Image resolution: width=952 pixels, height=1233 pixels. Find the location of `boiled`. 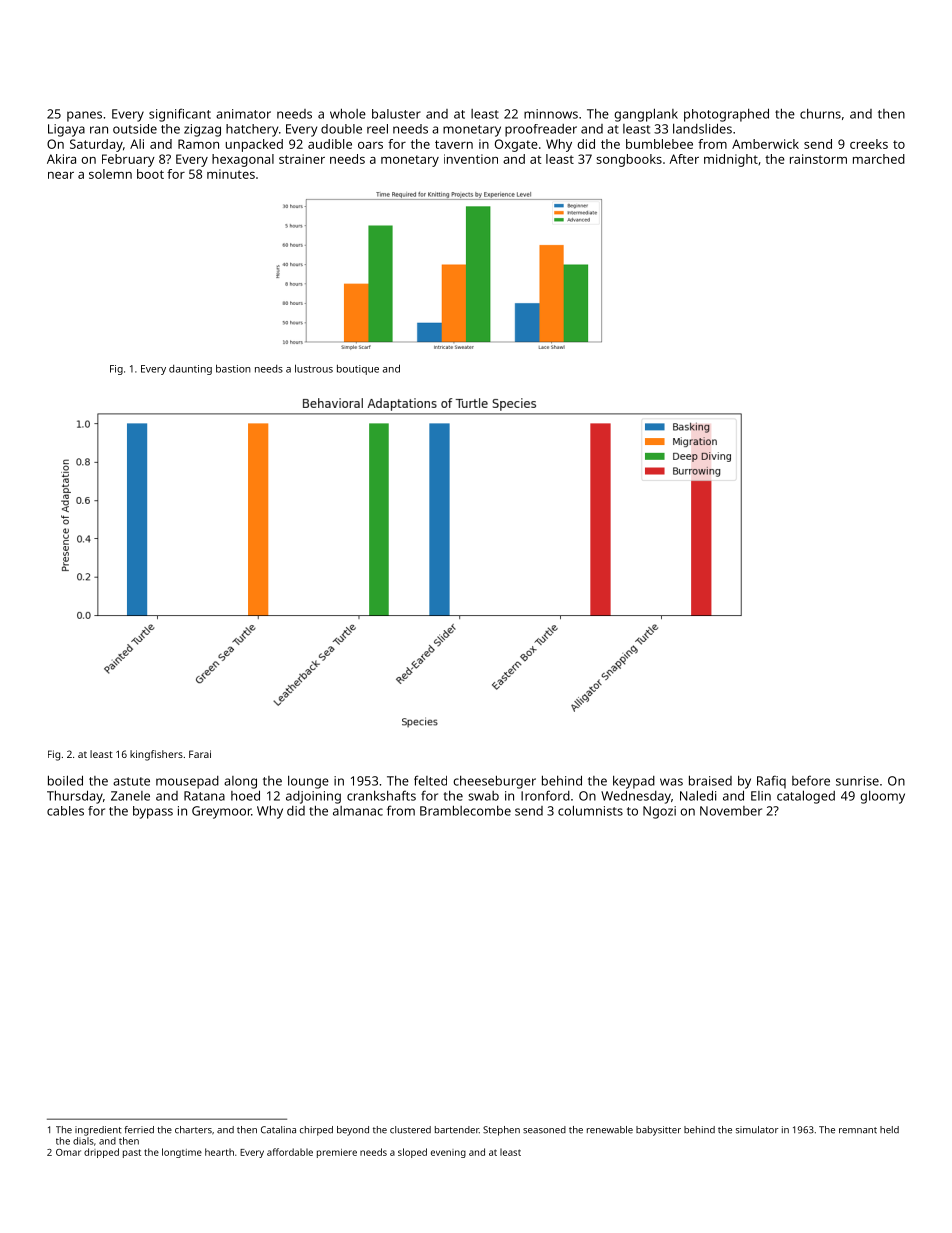

boiled is located at coordinates (65, 780).
